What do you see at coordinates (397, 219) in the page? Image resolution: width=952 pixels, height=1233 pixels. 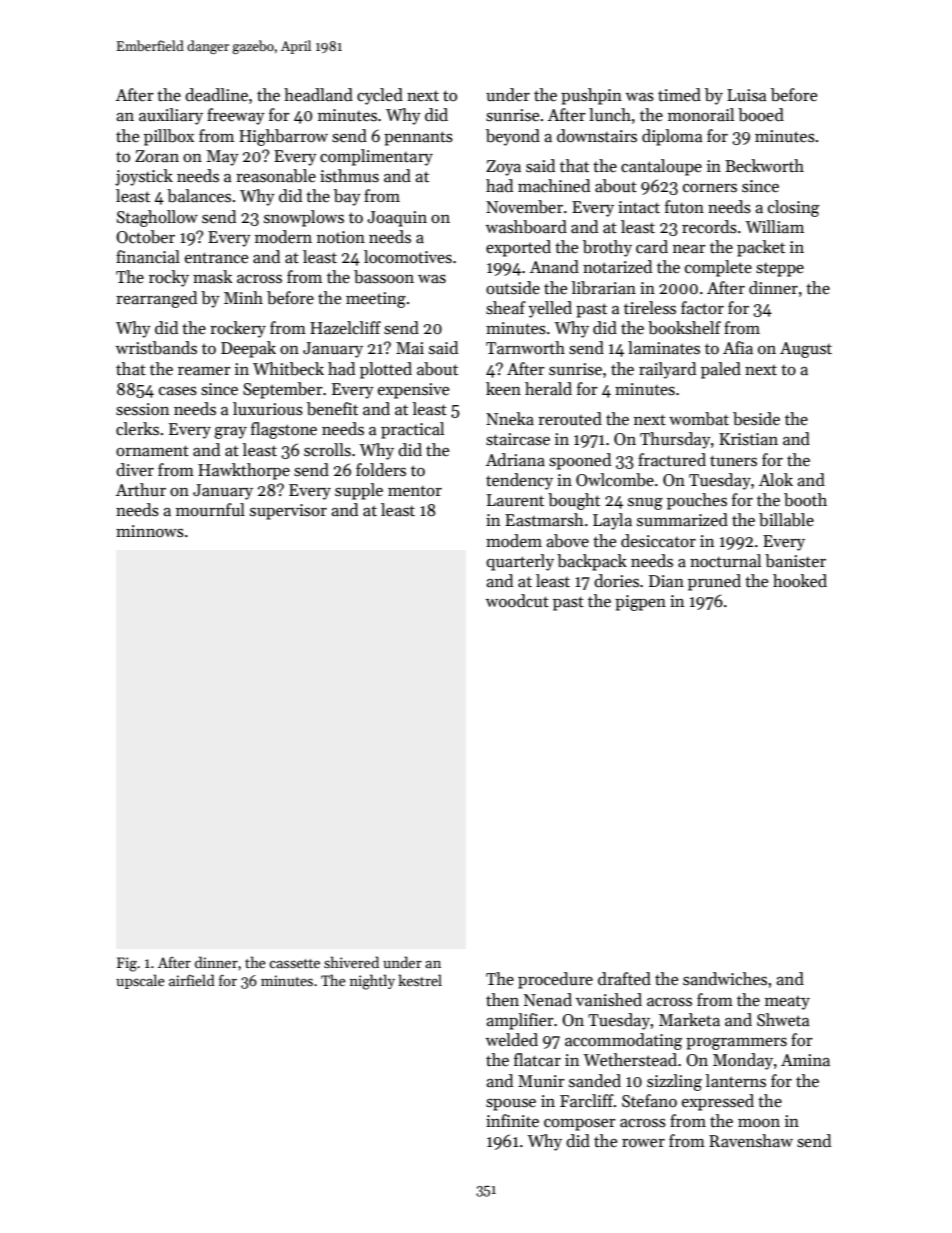 I see `Joaquin` at bounding box center [397, 219].
